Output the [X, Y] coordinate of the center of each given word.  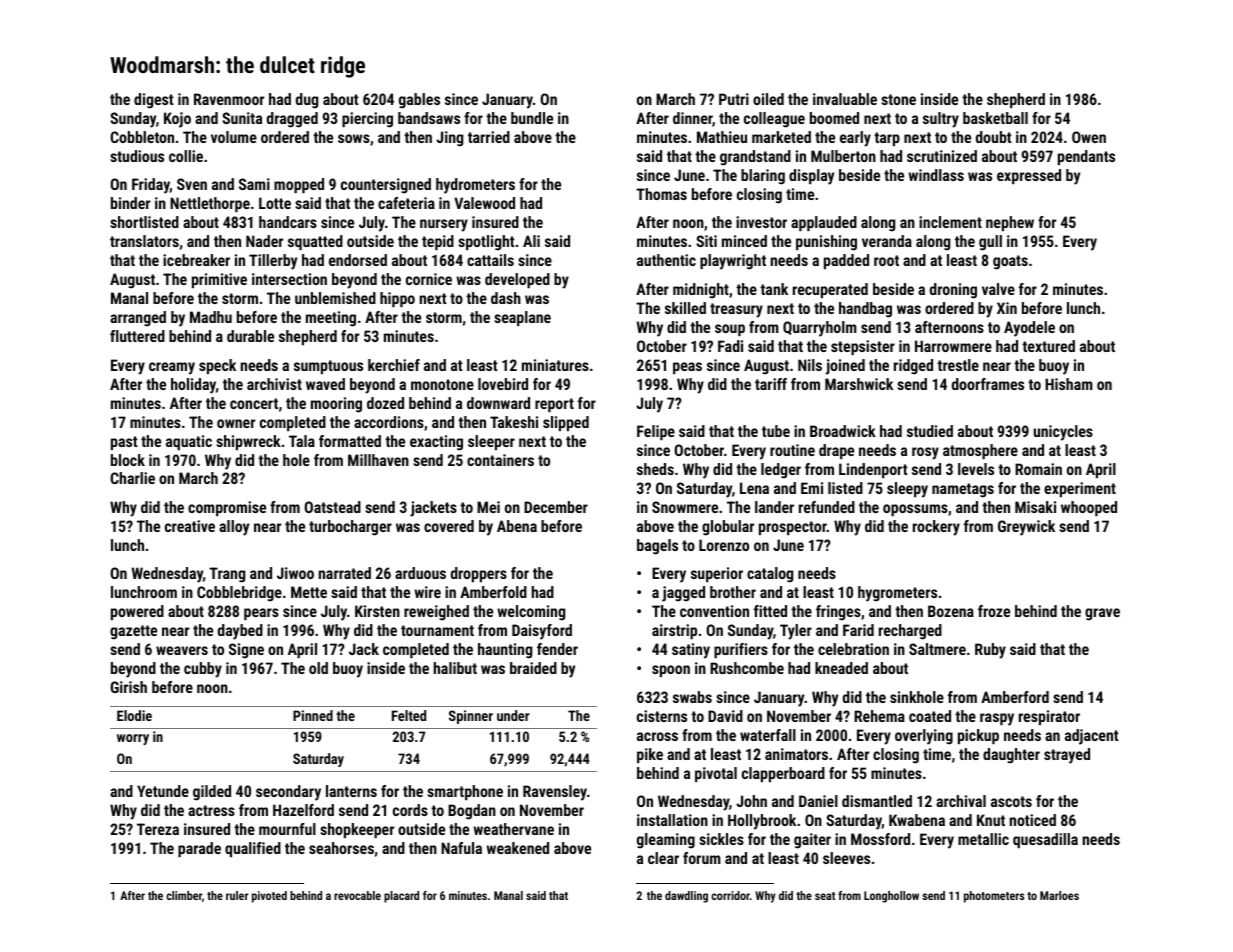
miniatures [555, 365]
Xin [1007, 308]
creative [190, 526]
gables [419, 101]
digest [154, 101]
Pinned [313, 715]
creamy [172, 368]
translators [144, 241]
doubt [994, 137]
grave [1102, 614]
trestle [958, 365]
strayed [1067, 756]
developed [517, 280]
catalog [770, 575]
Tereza [158, 829]
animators [796, 754]
